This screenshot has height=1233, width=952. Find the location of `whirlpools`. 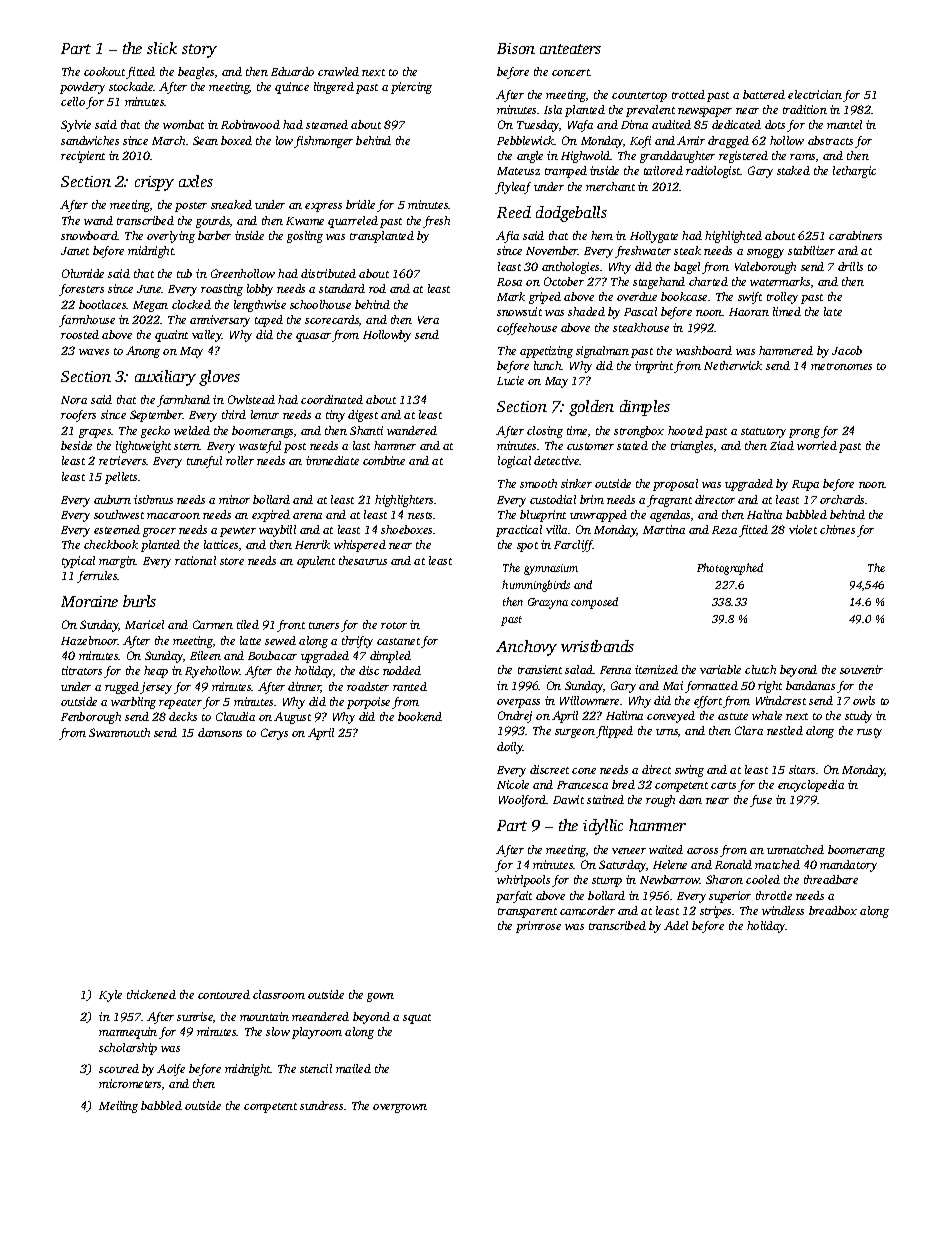

whirlpools is located at coordinates (523, 881).
